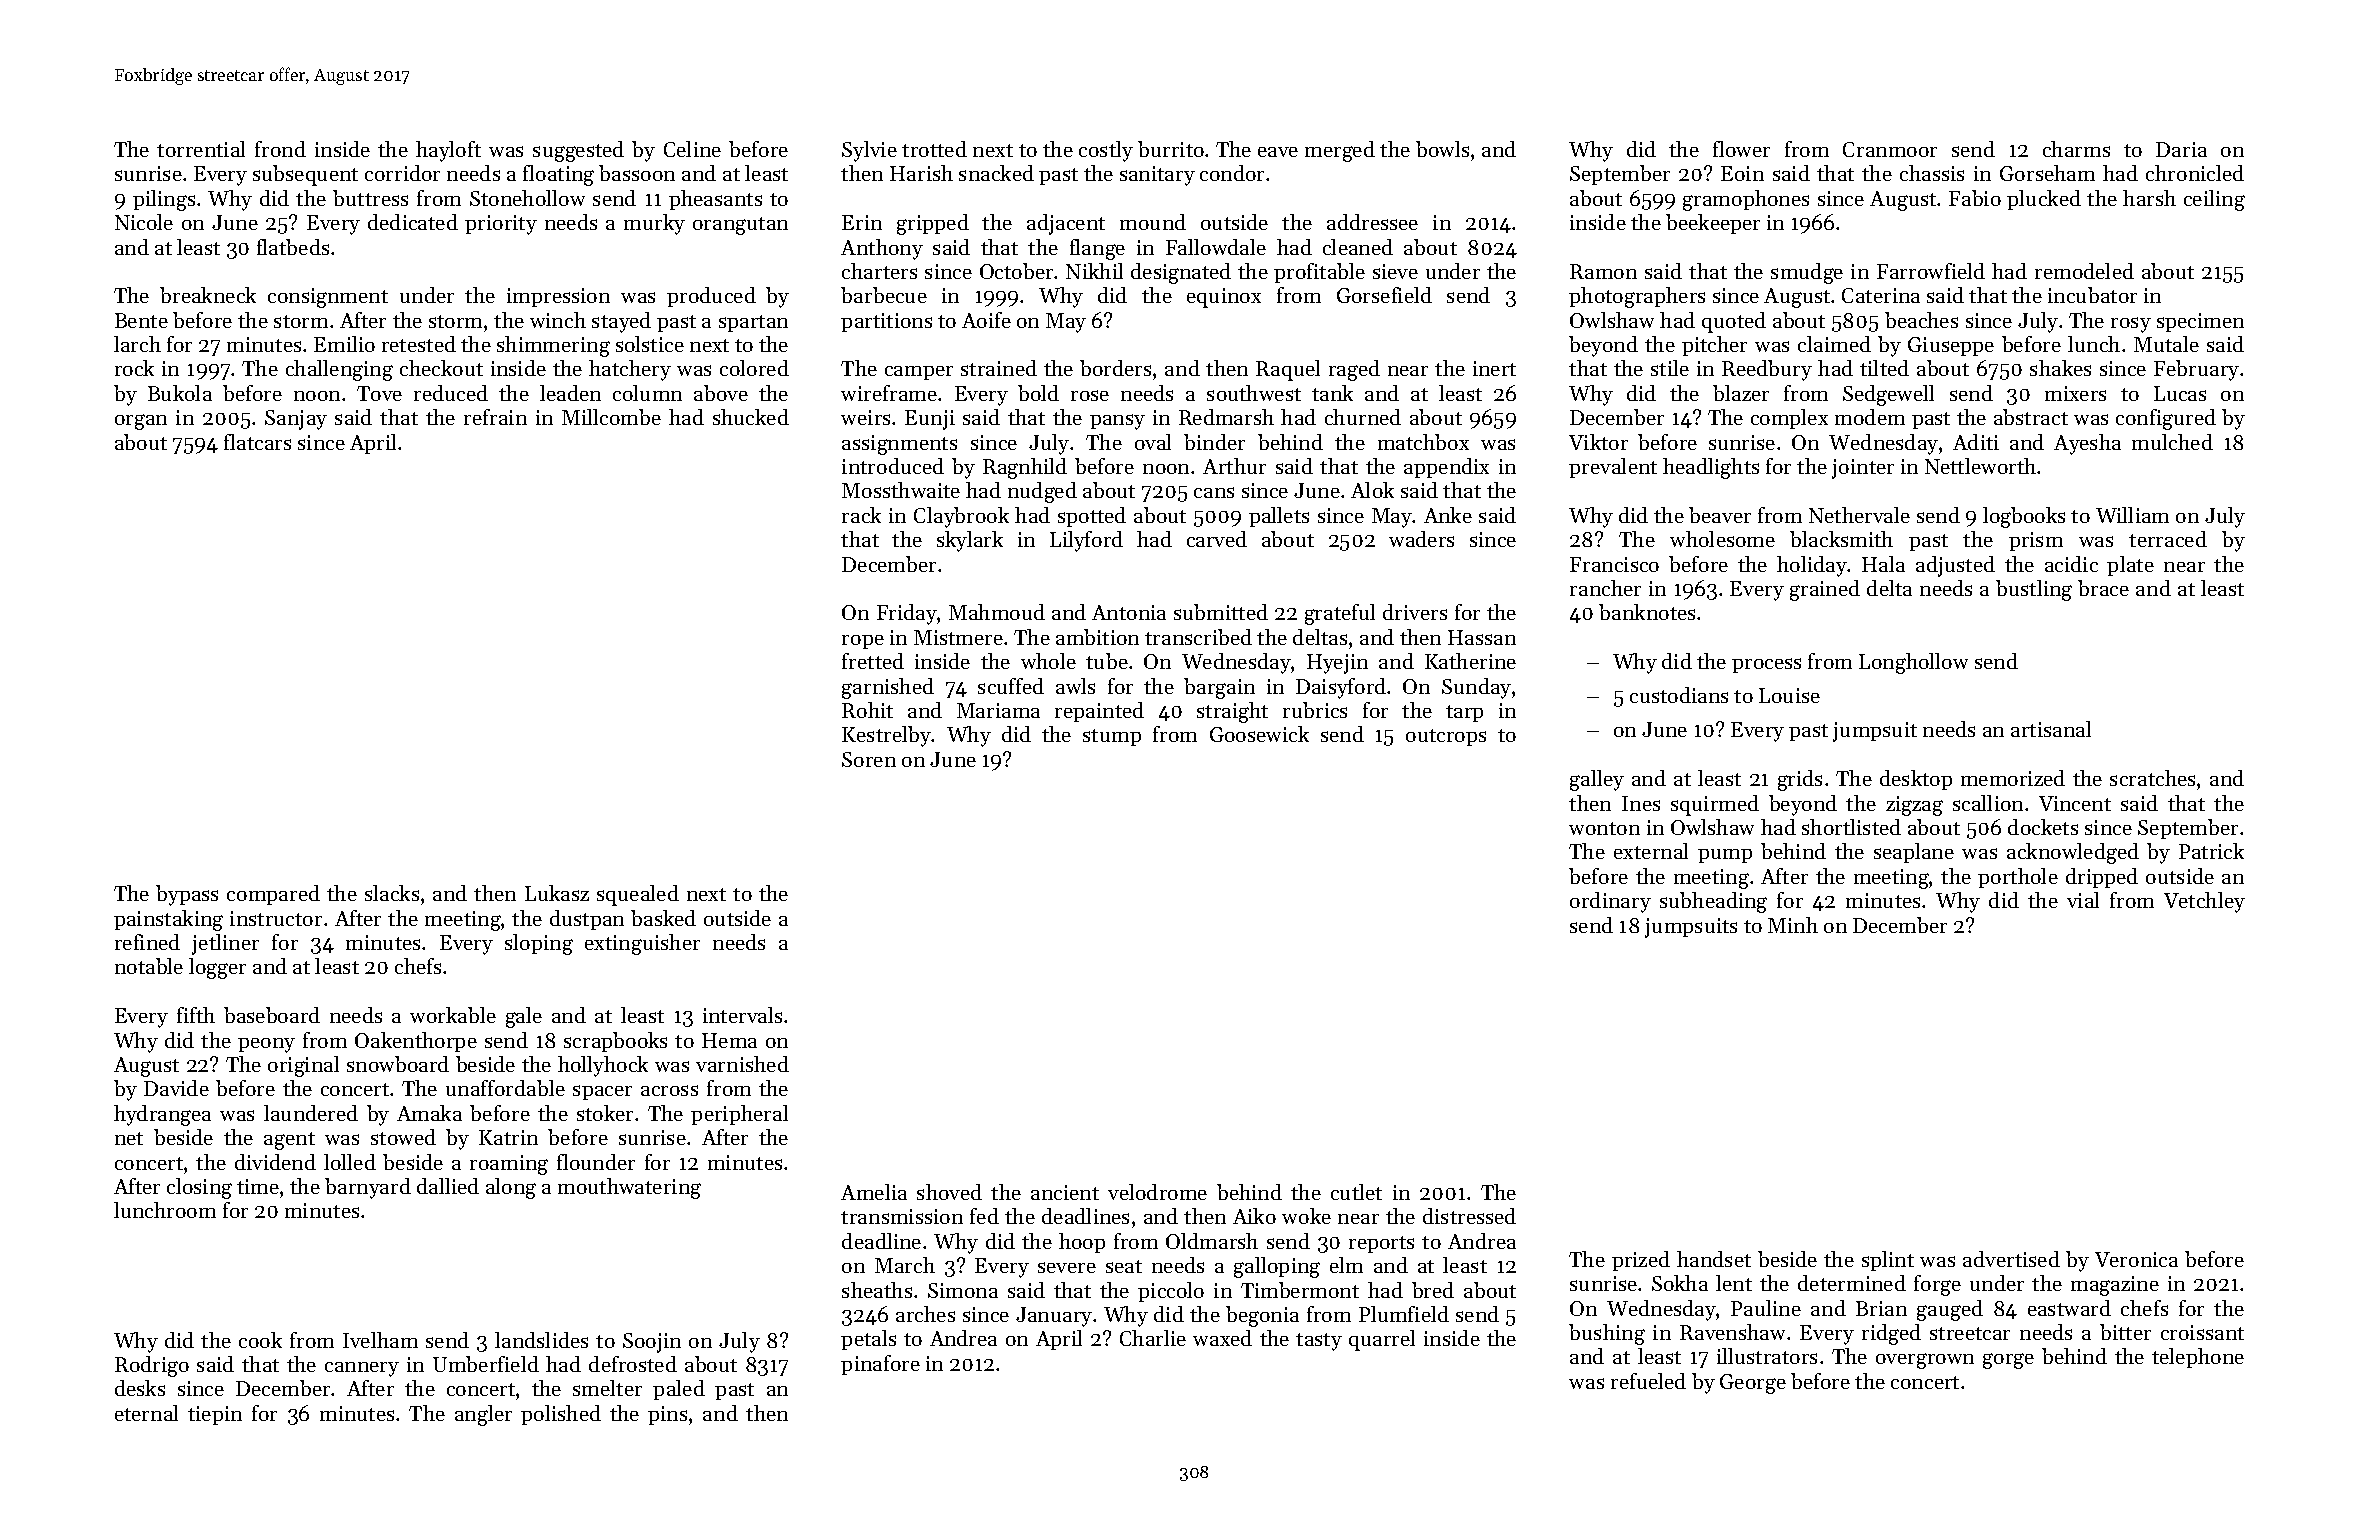 The height and width of the image is (1527, 2359). Describe the element at coordinates (1648, 1381) in the image. I see `refueled` at that location.
